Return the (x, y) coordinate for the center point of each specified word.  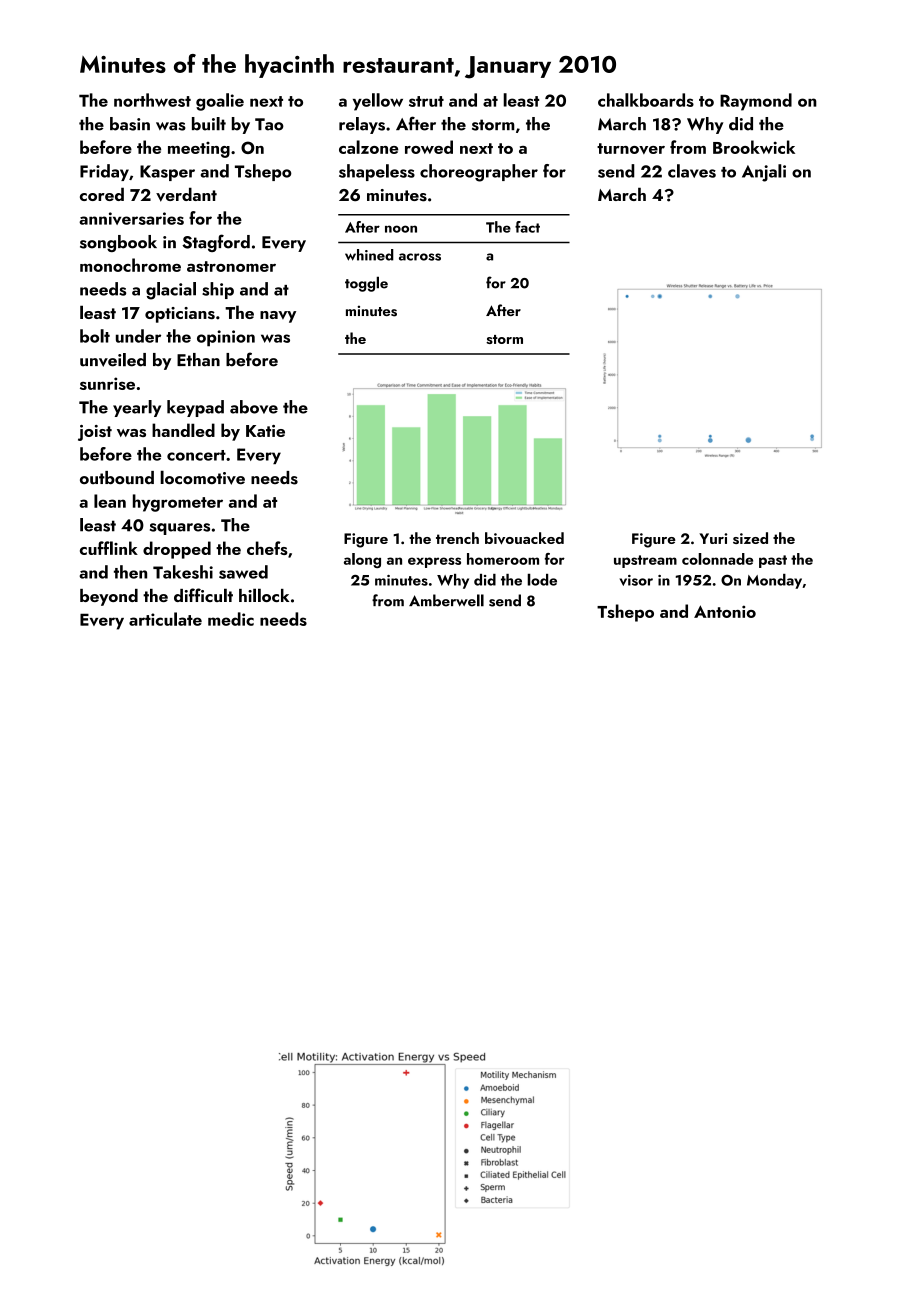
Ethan (198, 360)
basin (130, 124)
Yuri (713, 538)
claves (692, 171)
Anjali (764, 173)
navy (278, 317)
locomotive (202, 477)
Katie (265, 431)
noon (401, 229)
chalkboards (646, 100)
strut (426, 101)
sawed (243, 572)
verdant (186, 194)
